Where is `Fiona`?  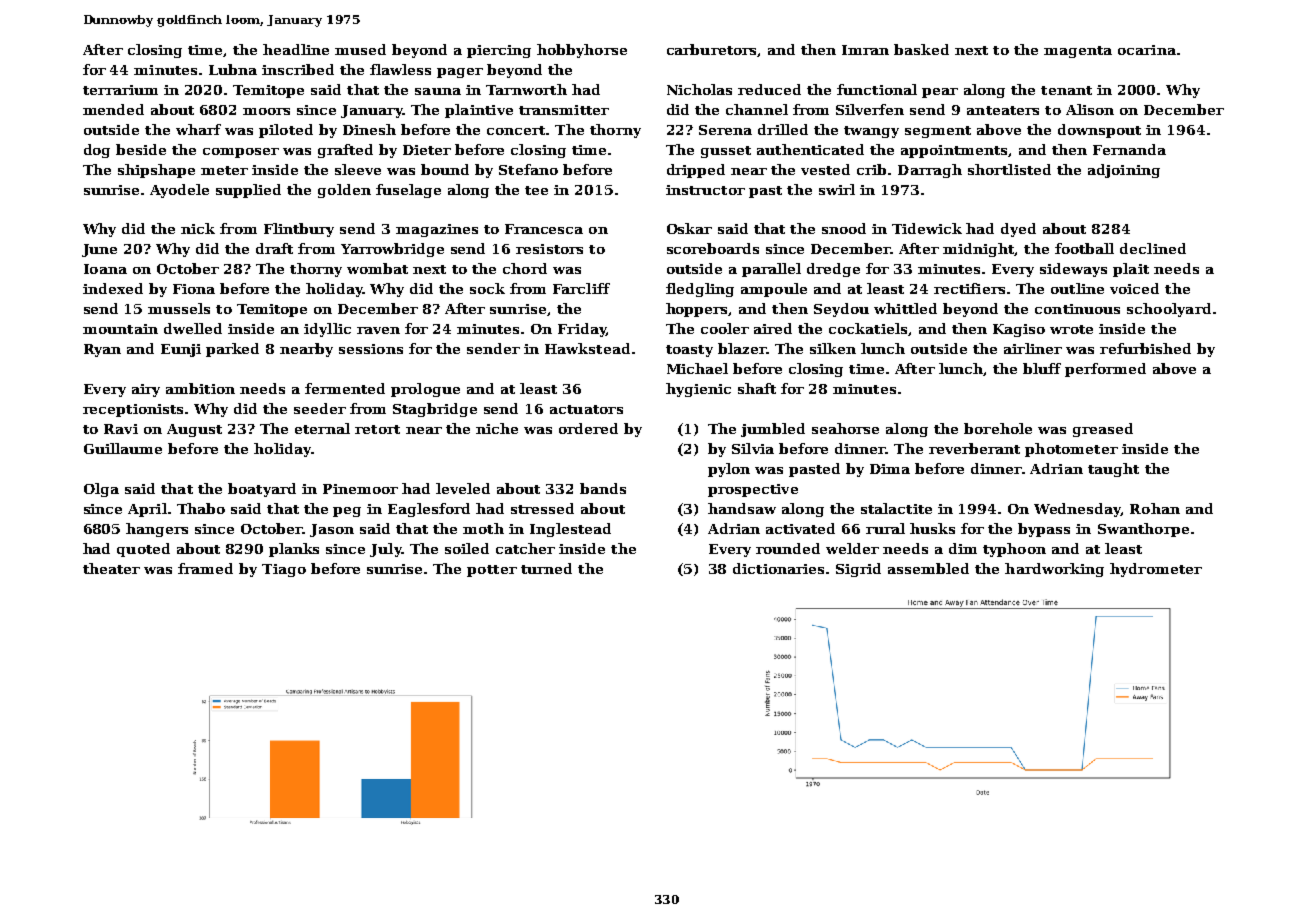
Fiona is located at coordinates (194, 289).
